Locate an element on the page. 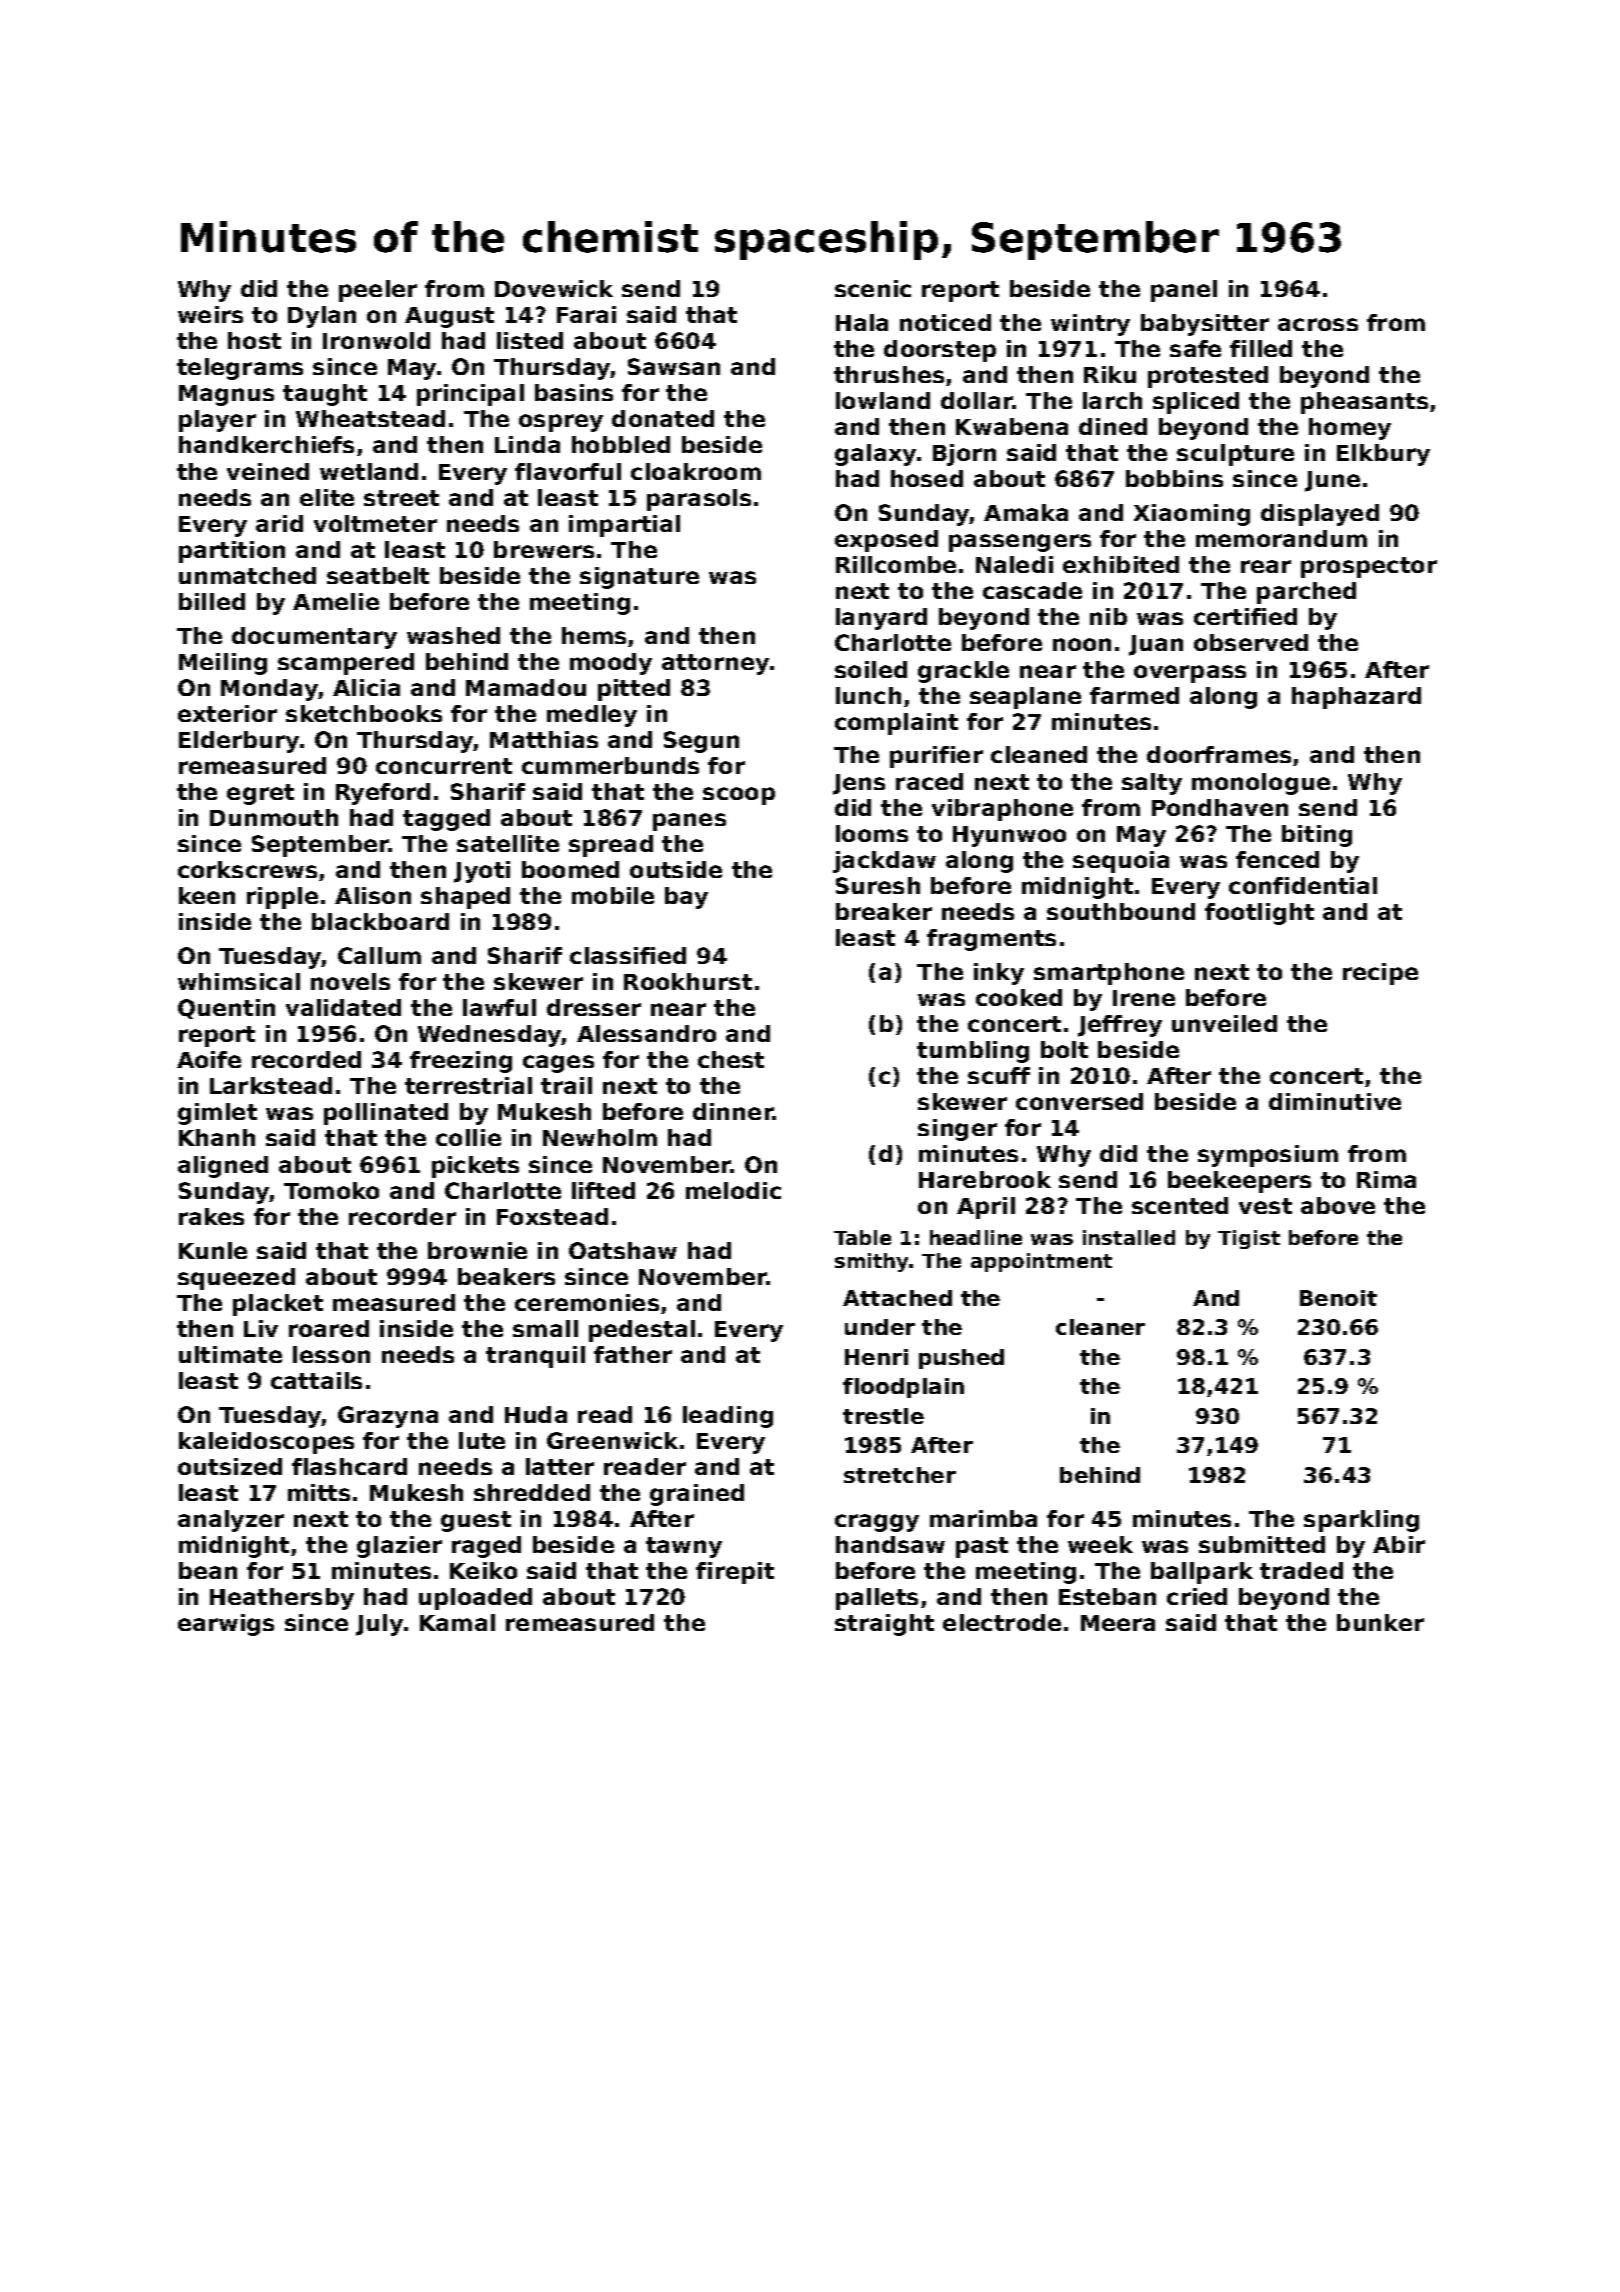  pushed is located at coordinates (961, 1359).
